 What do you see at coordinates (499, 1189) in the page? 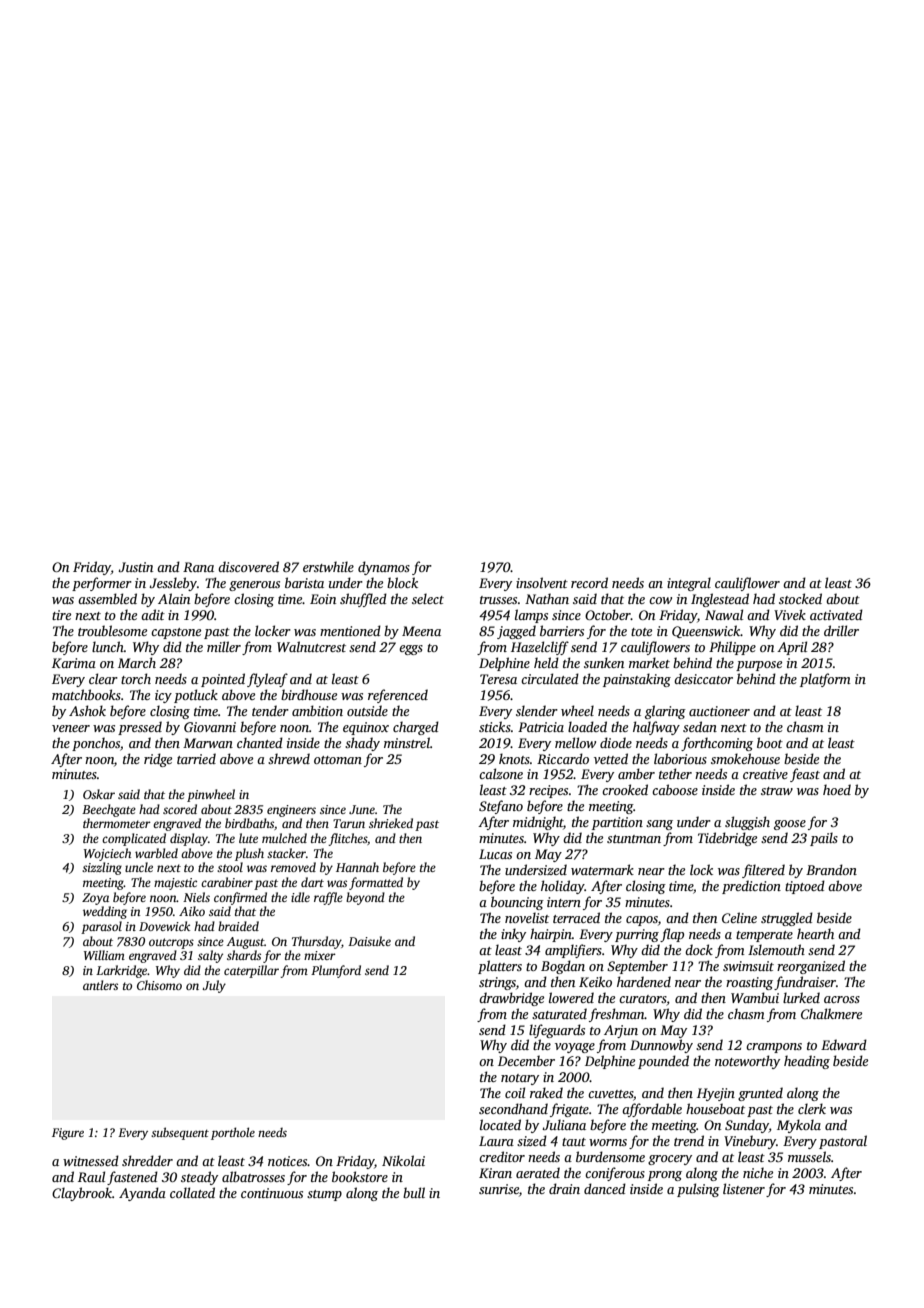
I see `sunrise` at bounding box center [499, 1189].
